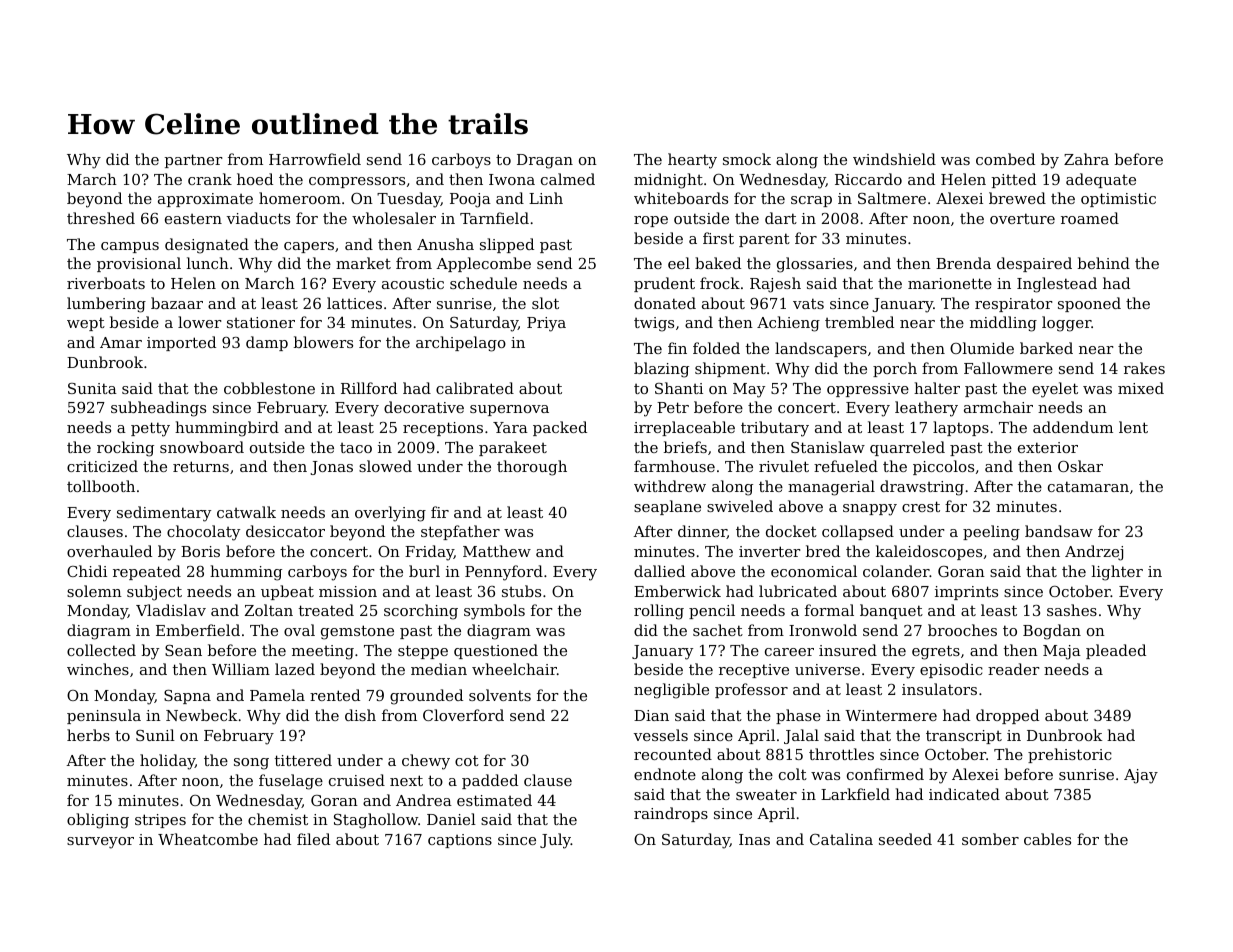 This page has width=1233, height=952. I want to click on Jonas, so click(331, 468).
